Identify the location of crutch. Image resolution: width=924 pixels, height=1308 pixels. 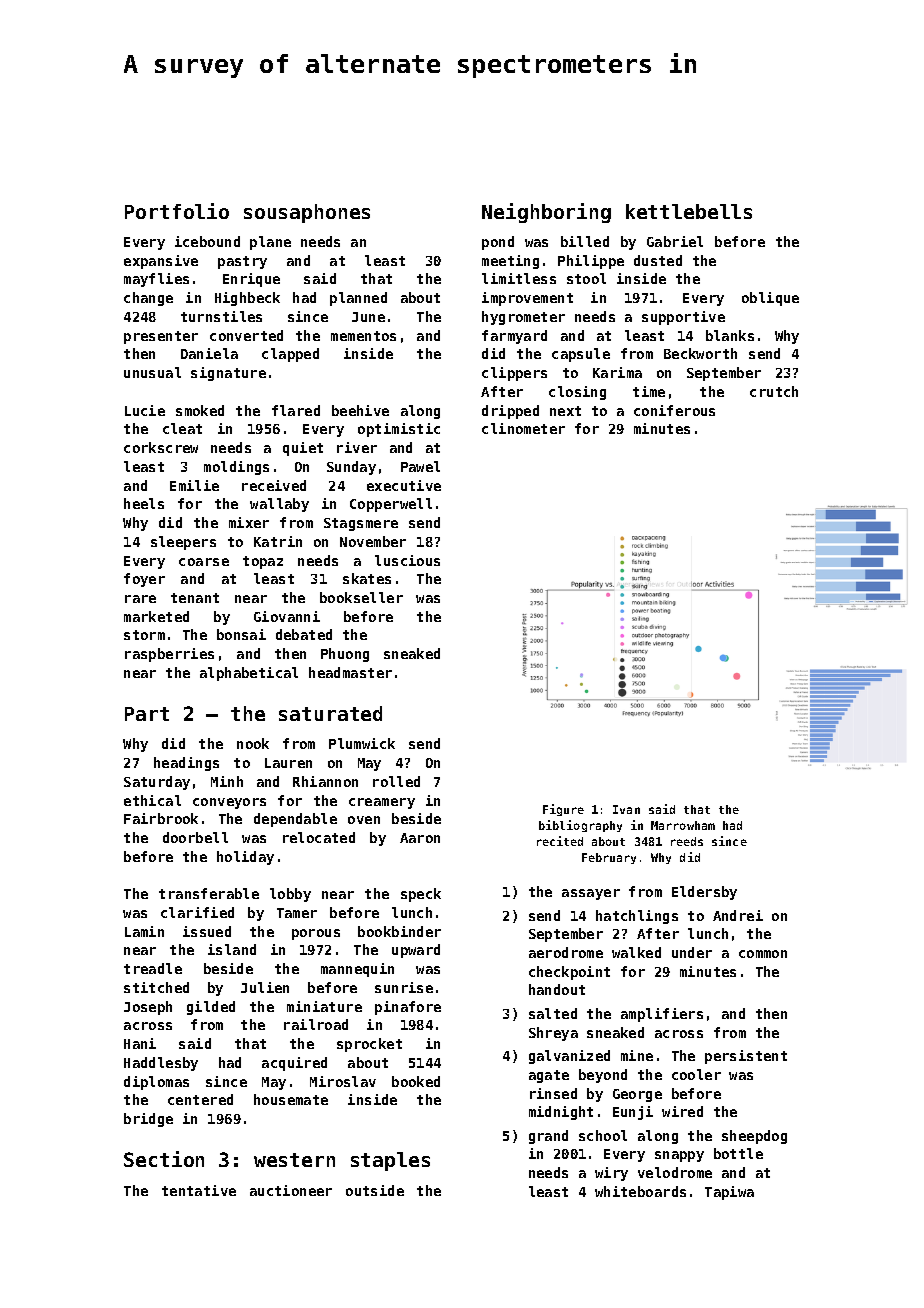
(774, 391).
